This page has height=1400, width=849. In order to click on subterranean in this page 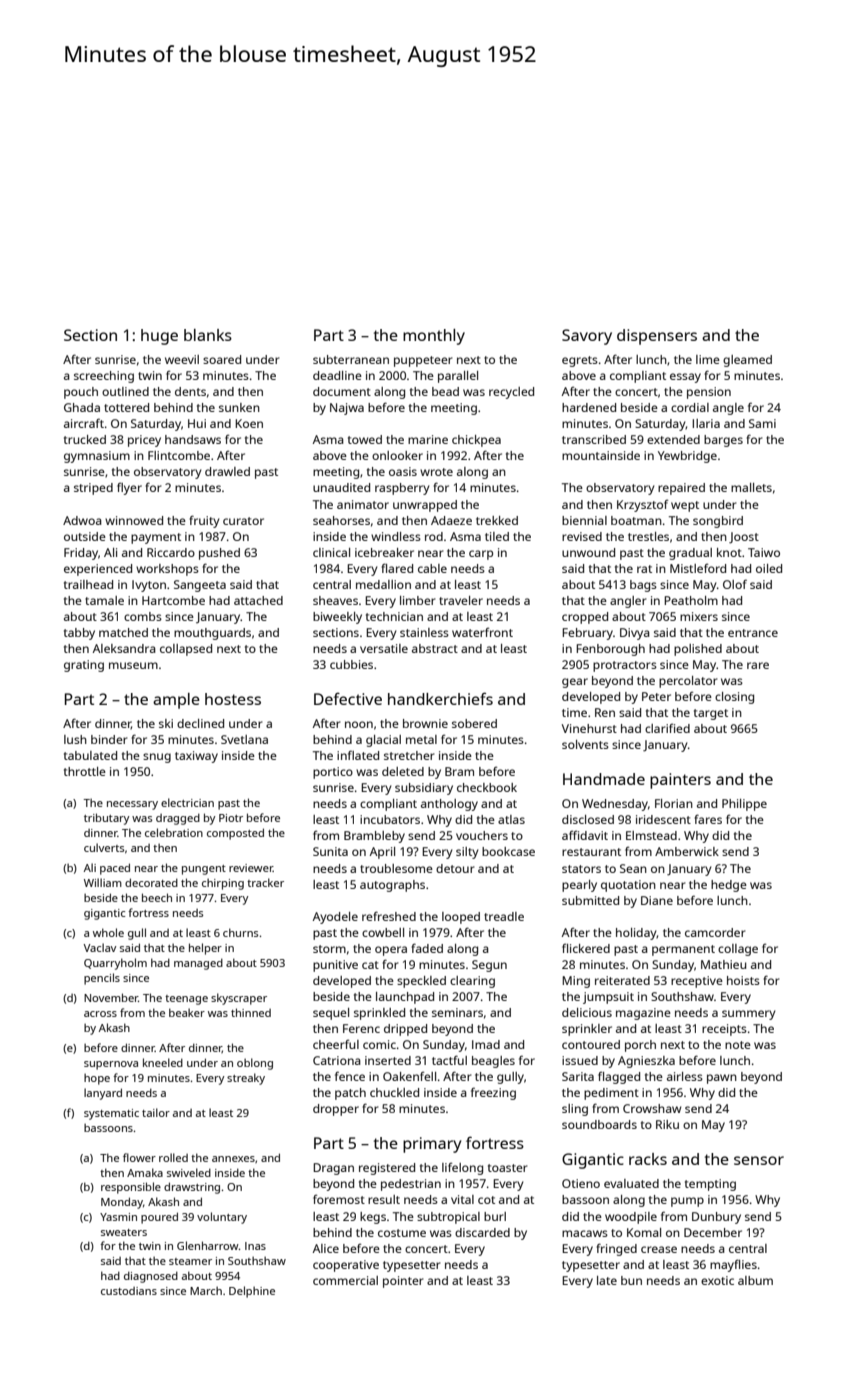, I will do `click(351, 359)`.
